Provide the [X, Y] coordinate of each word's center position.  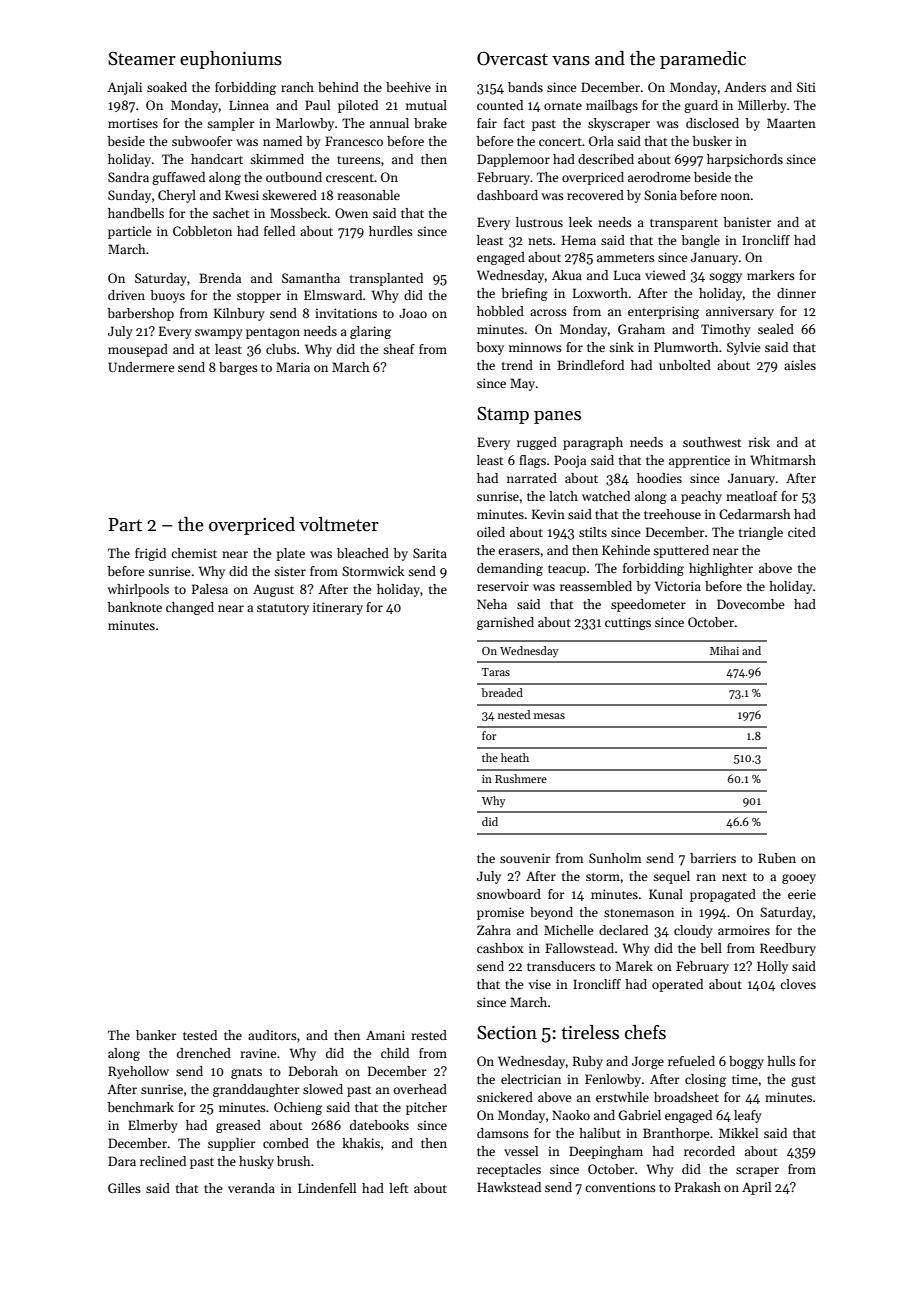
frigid [150, 554]
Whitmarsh [783, 460]
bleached [363, 553]
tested [200, 1035]
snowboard [509, 894]
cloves [798, 984]
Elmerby [153, 1126]
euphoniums [231, 60]
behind [338, 87]
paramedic [703, 60]
